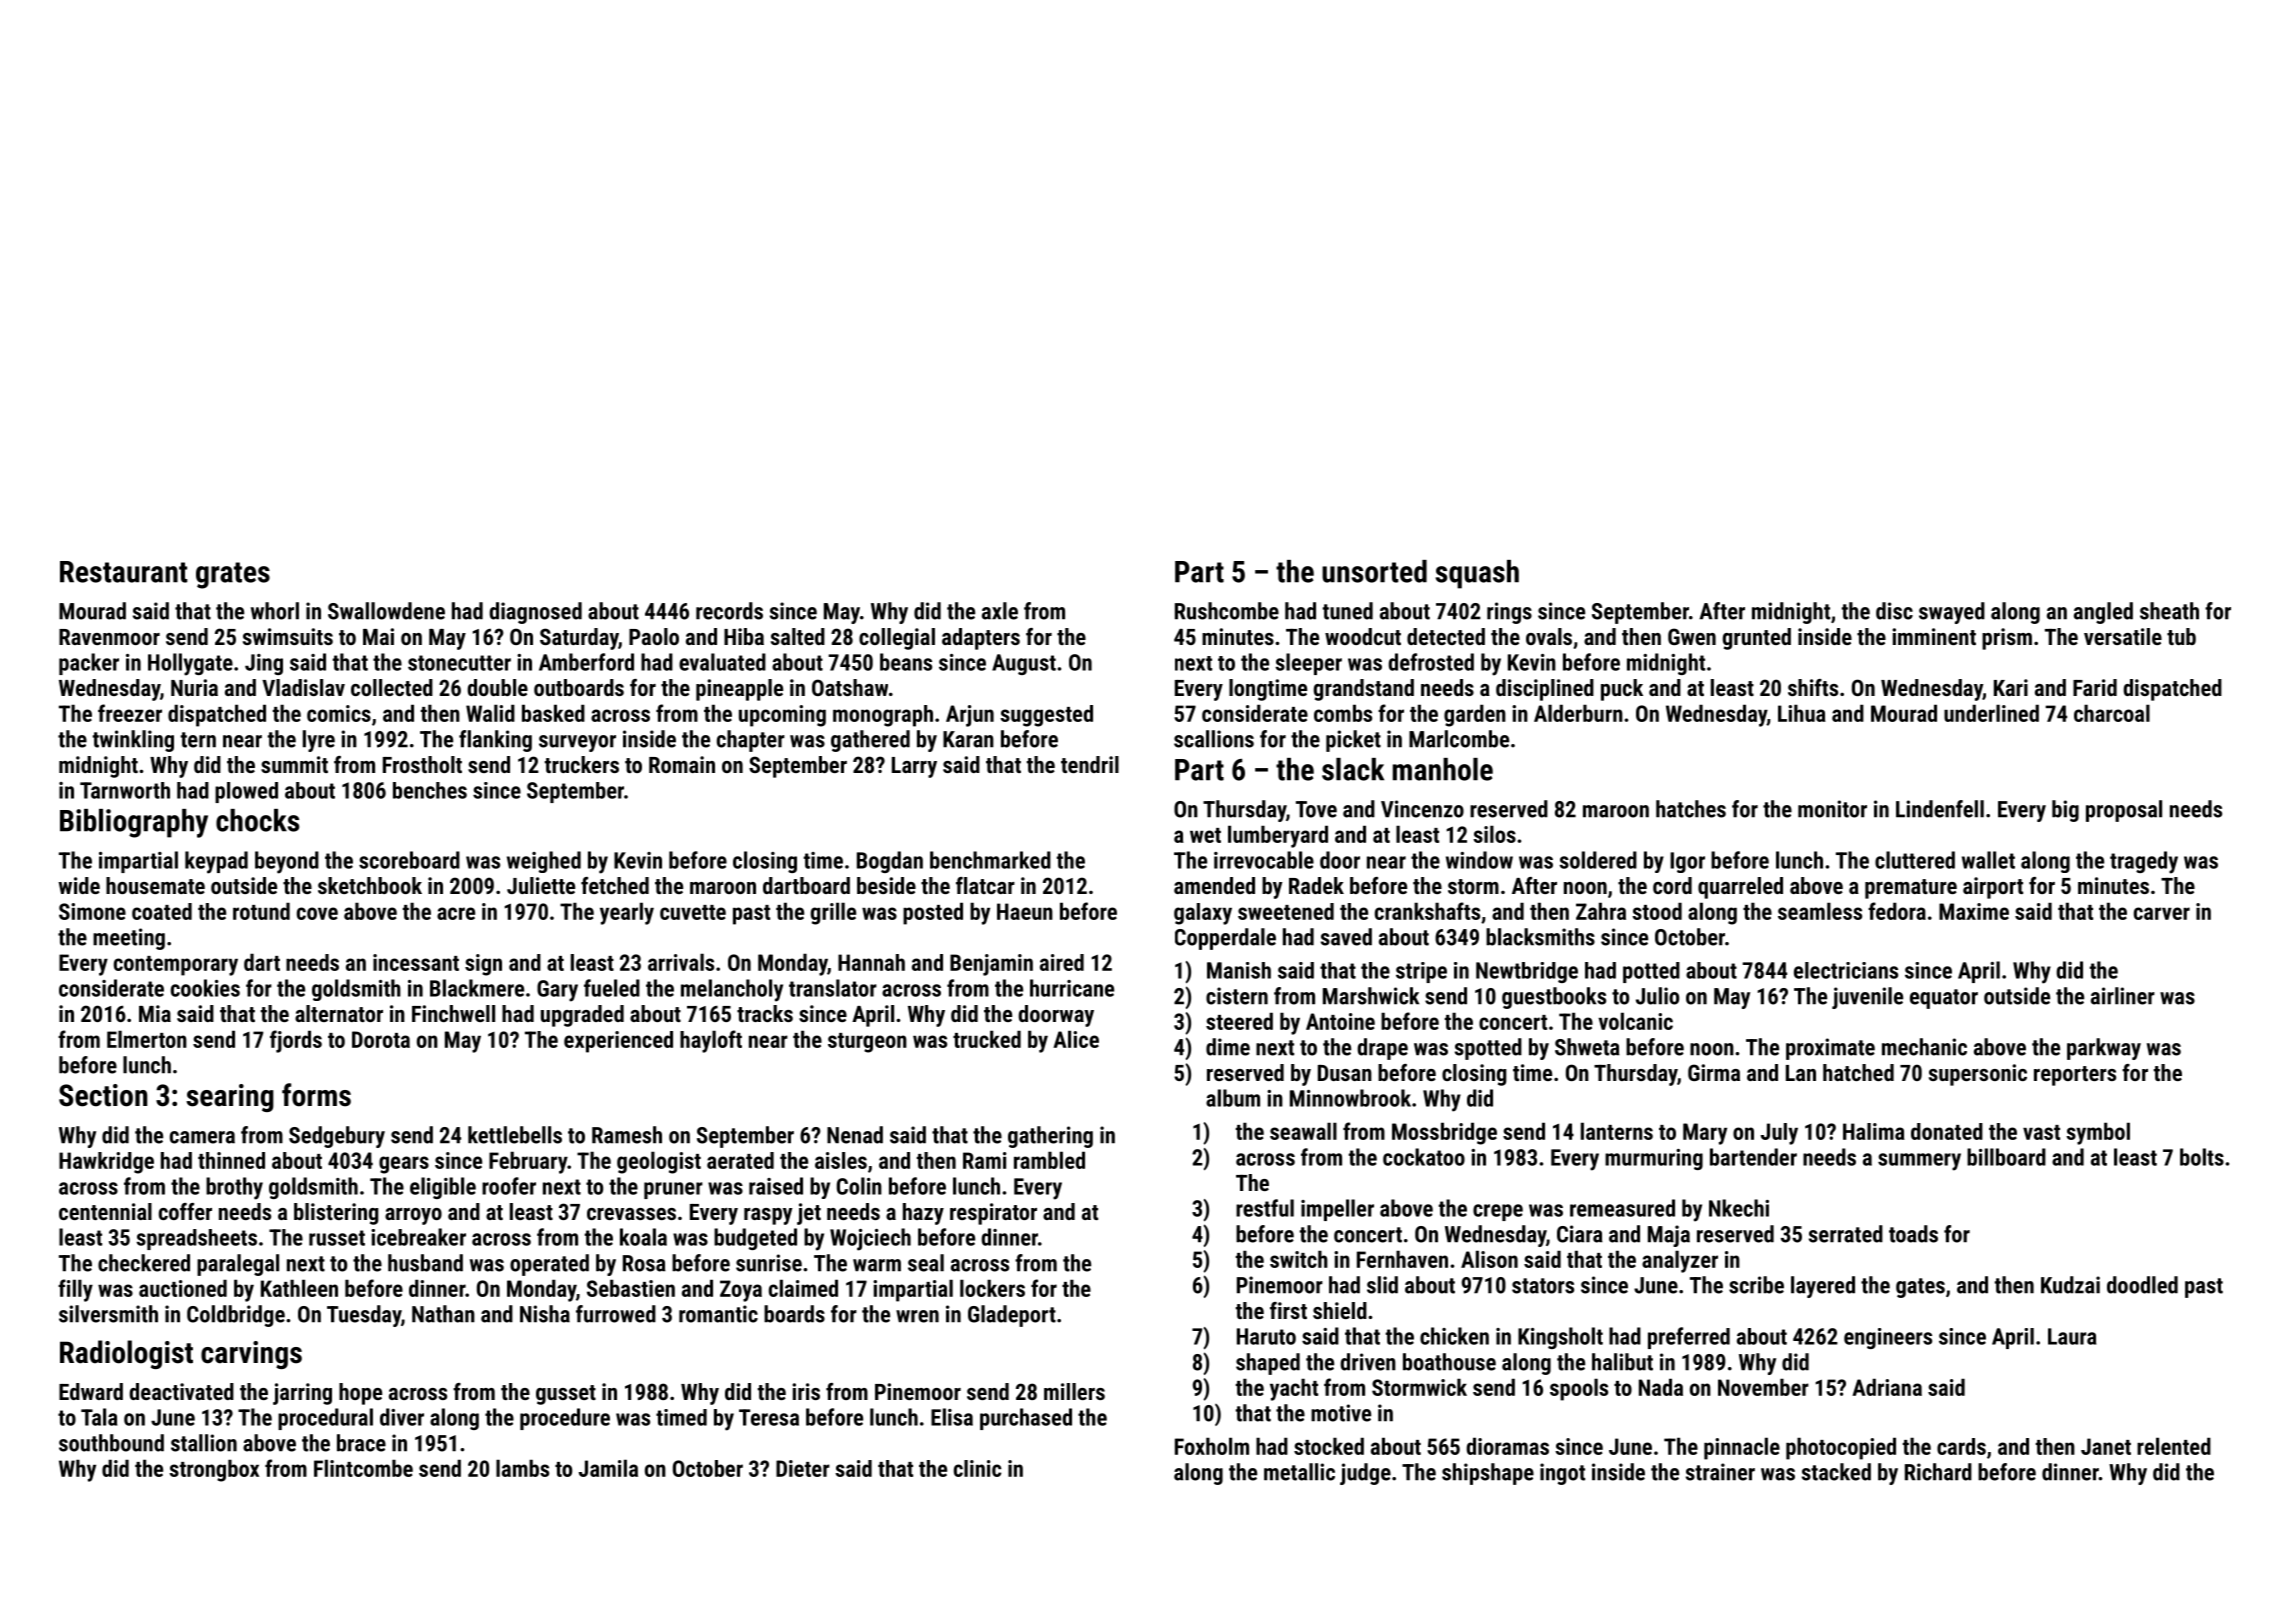  I want to click on strongbox, so click(214, 1470).
